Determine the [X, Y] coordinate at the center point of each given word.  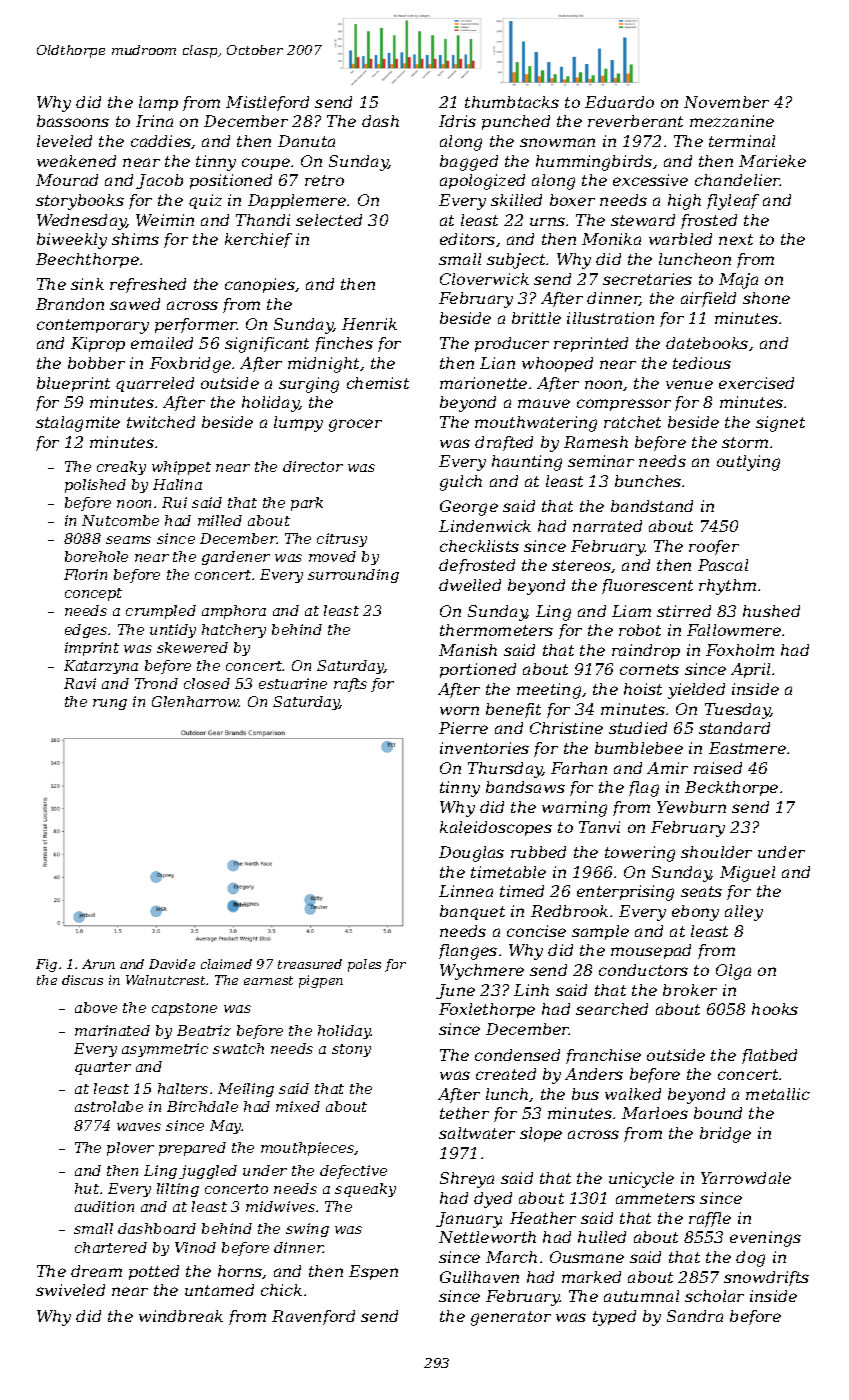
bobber [96, 363]
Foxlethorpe [487, 1010]
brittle [536, 318]
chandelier [738, 180]
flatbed [769, 1056]
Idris [457, 121]
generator [511, 1318]
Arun [98, 964]
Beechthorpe [87, 260]
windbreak [181, 1316]
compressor [624, 405]
